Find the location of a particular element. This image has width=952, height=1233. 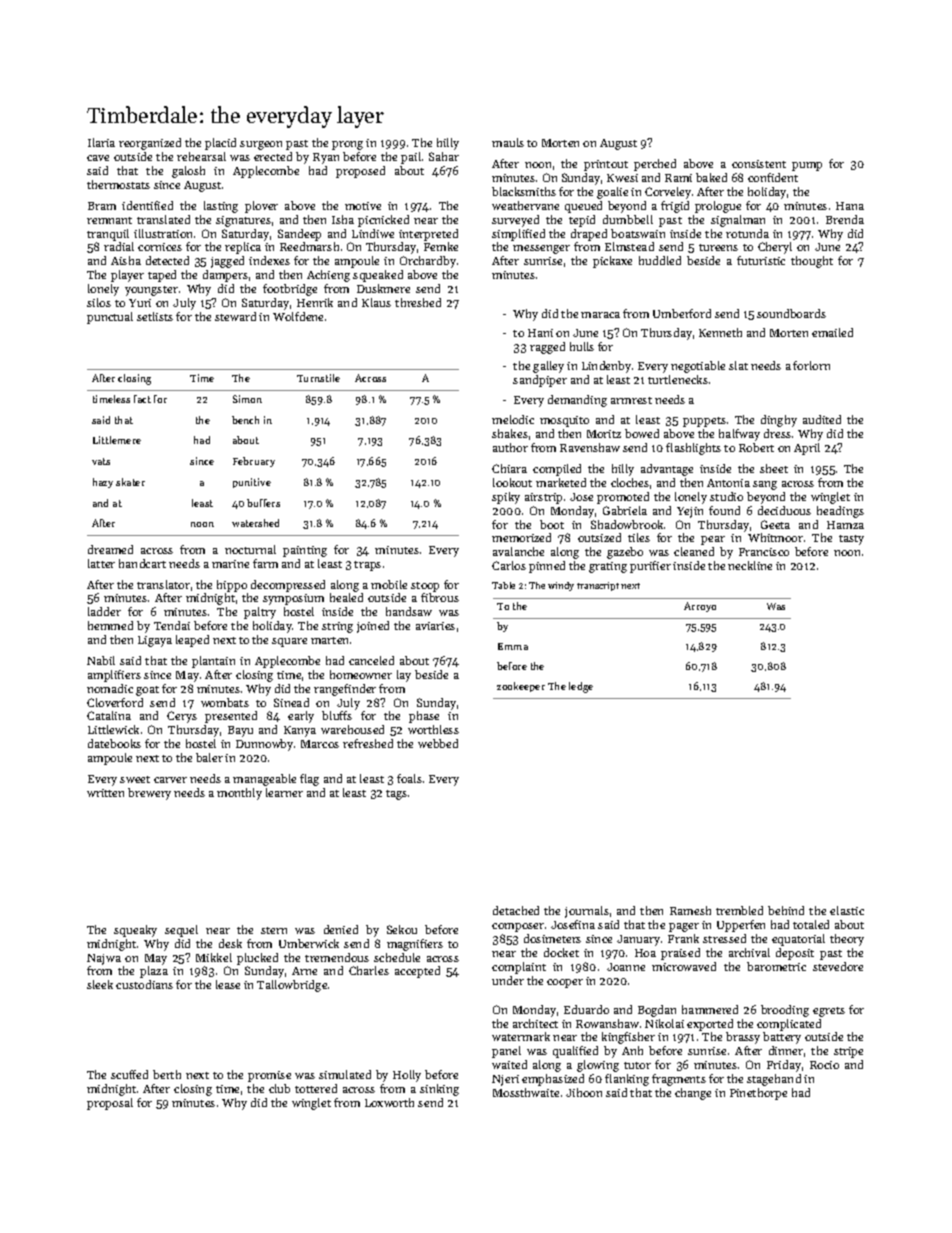

audited is located at coordinates (822, 419).
